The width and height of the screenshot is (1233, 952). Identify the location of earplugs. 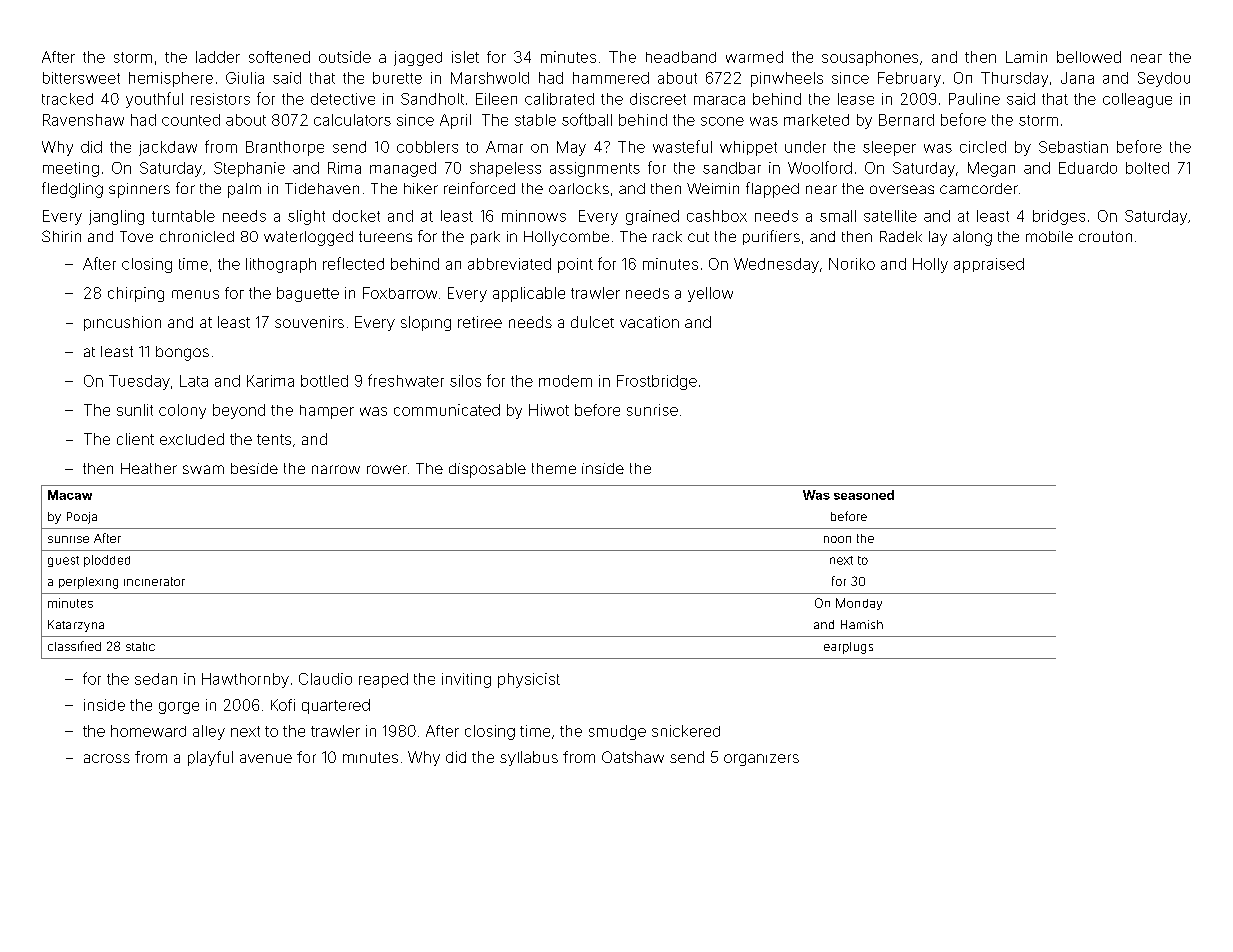
(848, 648).
